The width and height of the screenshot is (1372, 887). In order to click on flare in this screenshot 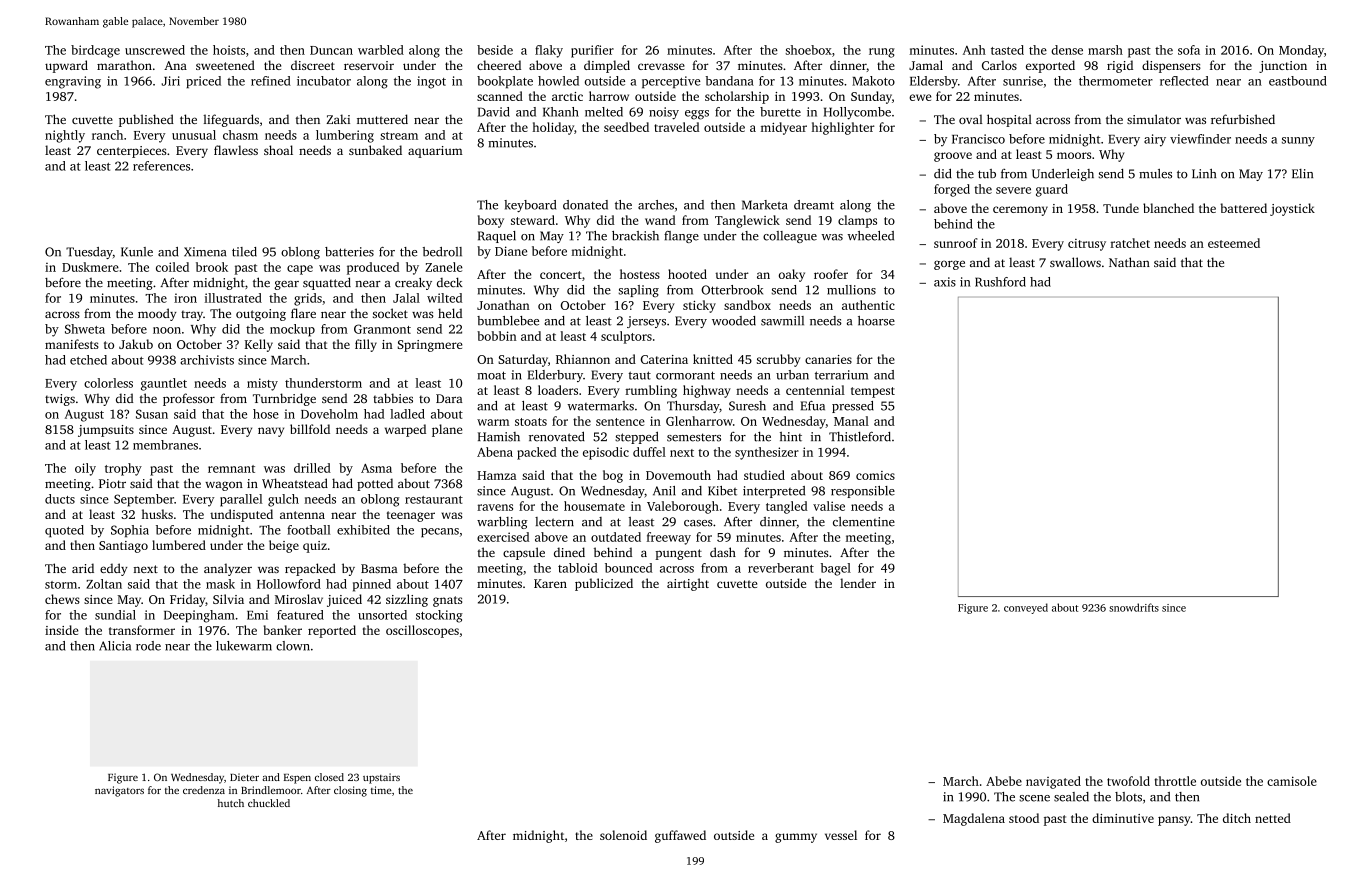, I will do `click(303, 313)`.
